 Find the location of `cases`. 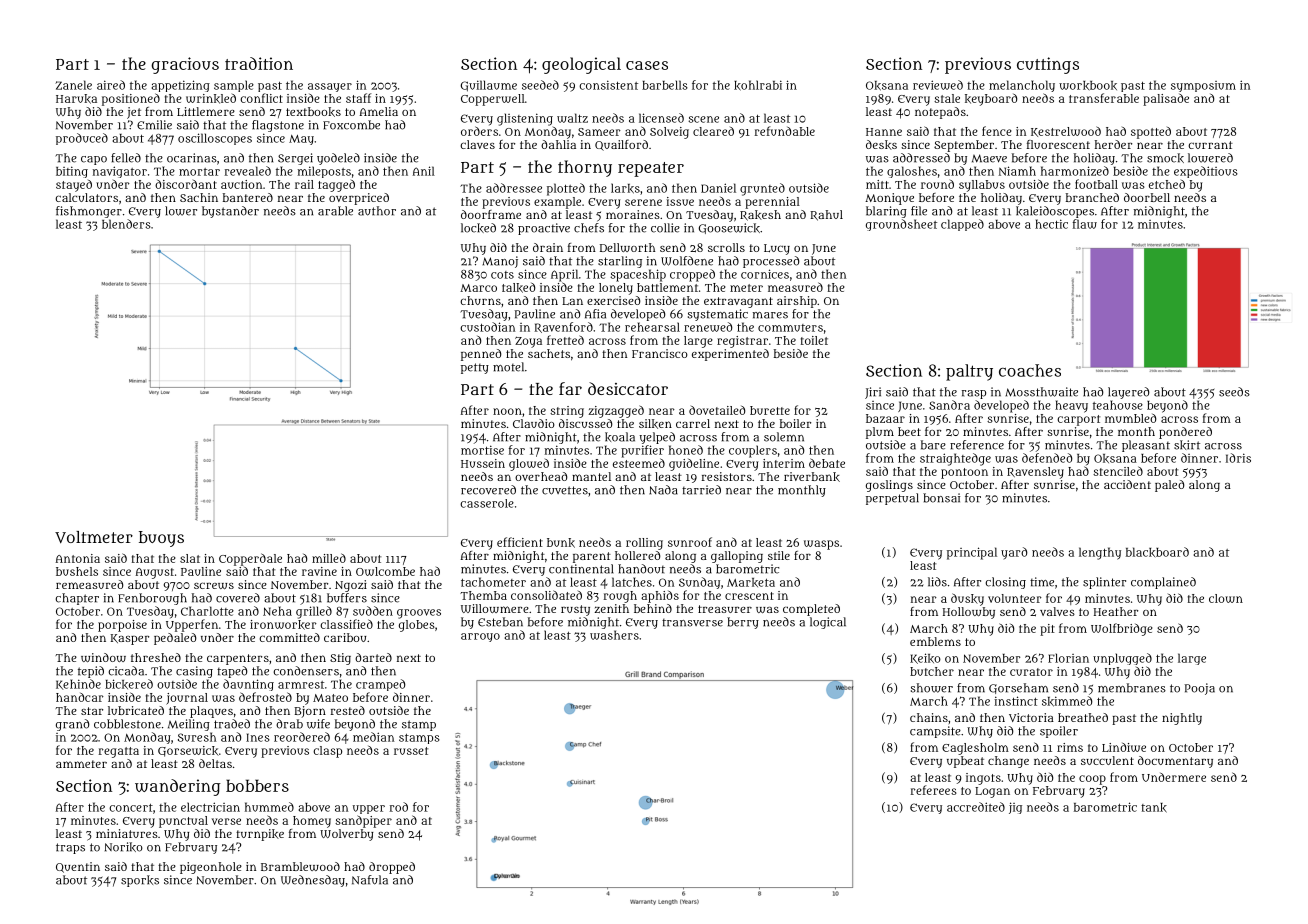

cases is located at coordinates (647, 65).
